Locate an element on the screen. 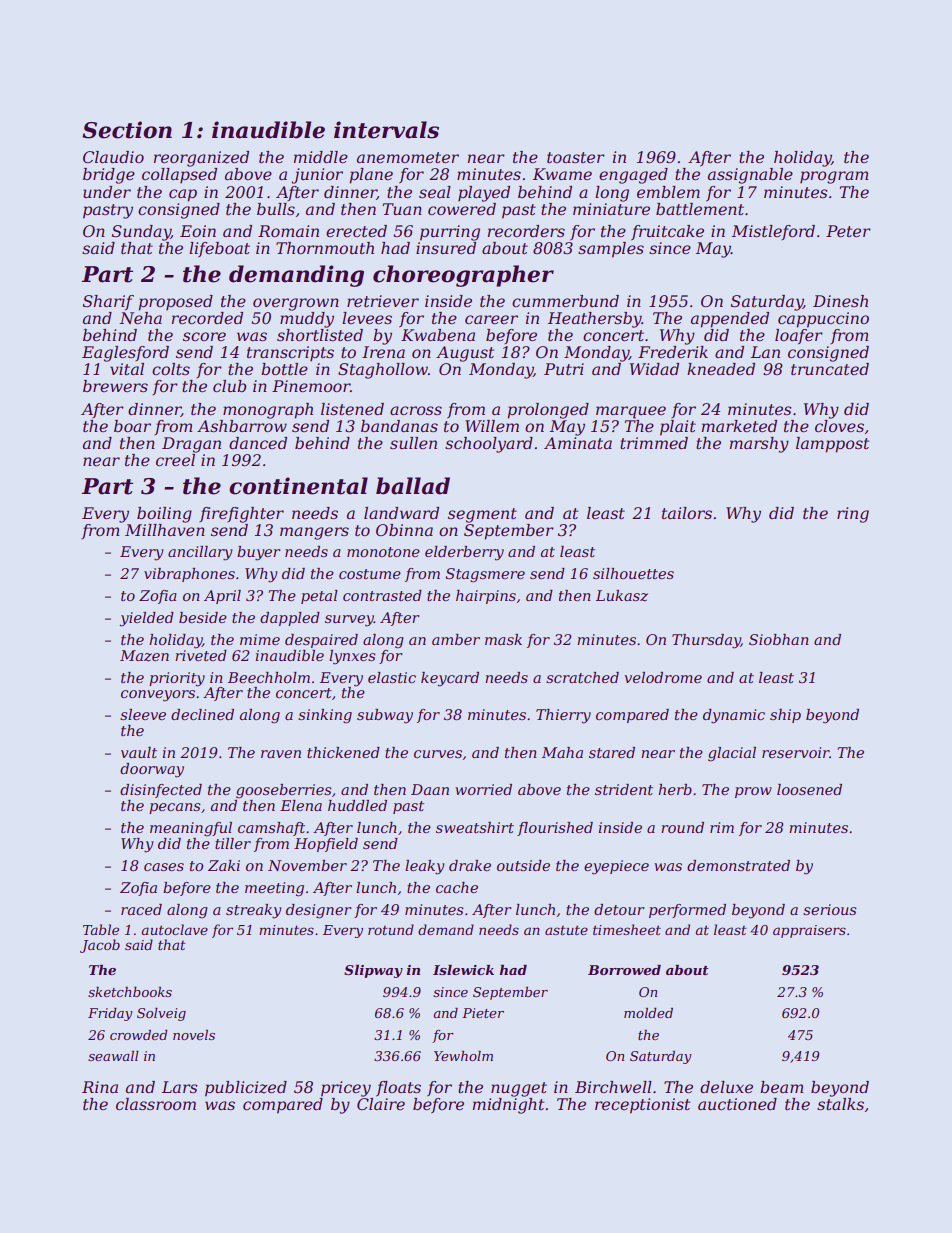 Image resolution: width=952 pixels, height=1233 pixels. Birchwell is located at coordinates (613, 1087).
